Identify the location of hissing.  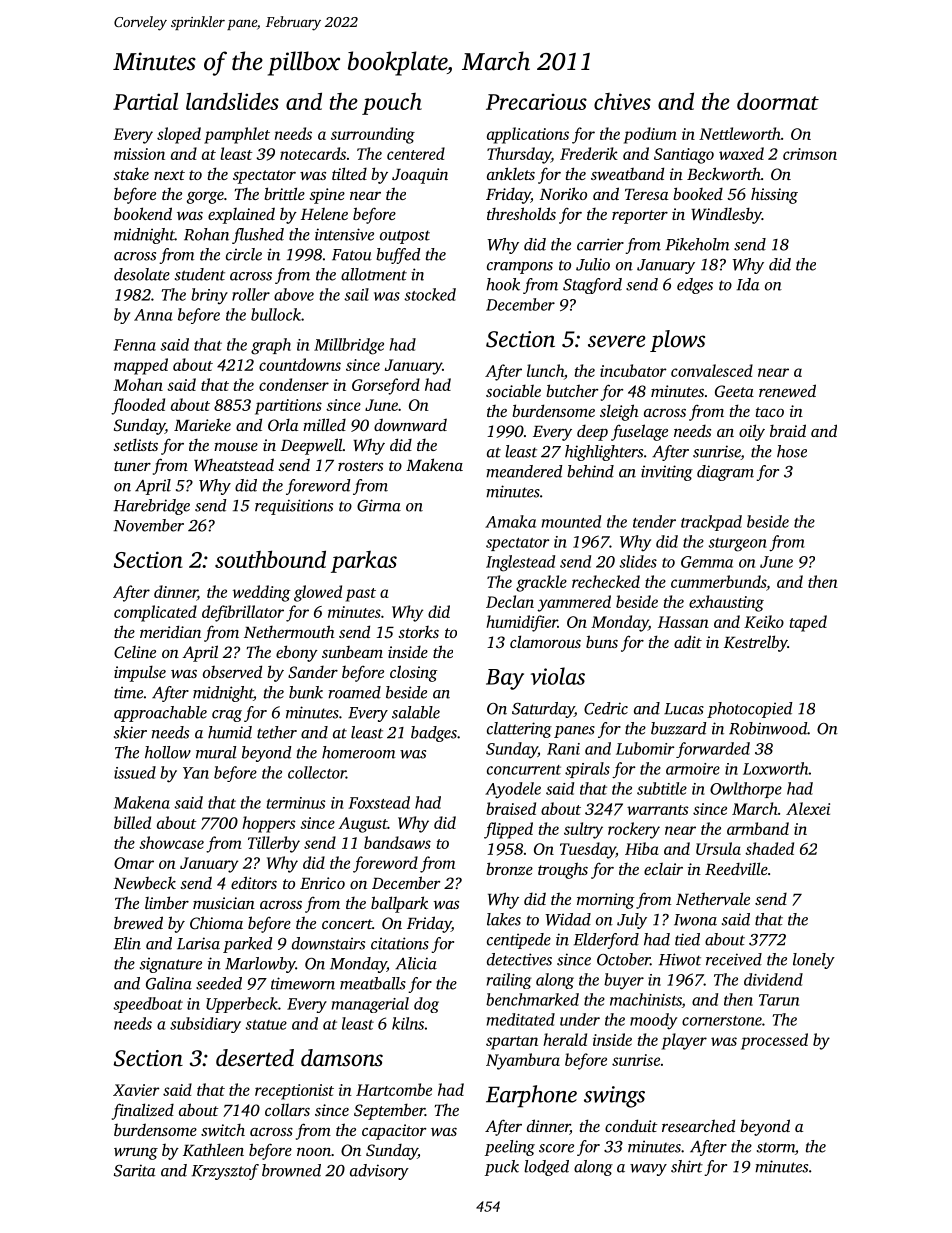
(774, 195).
